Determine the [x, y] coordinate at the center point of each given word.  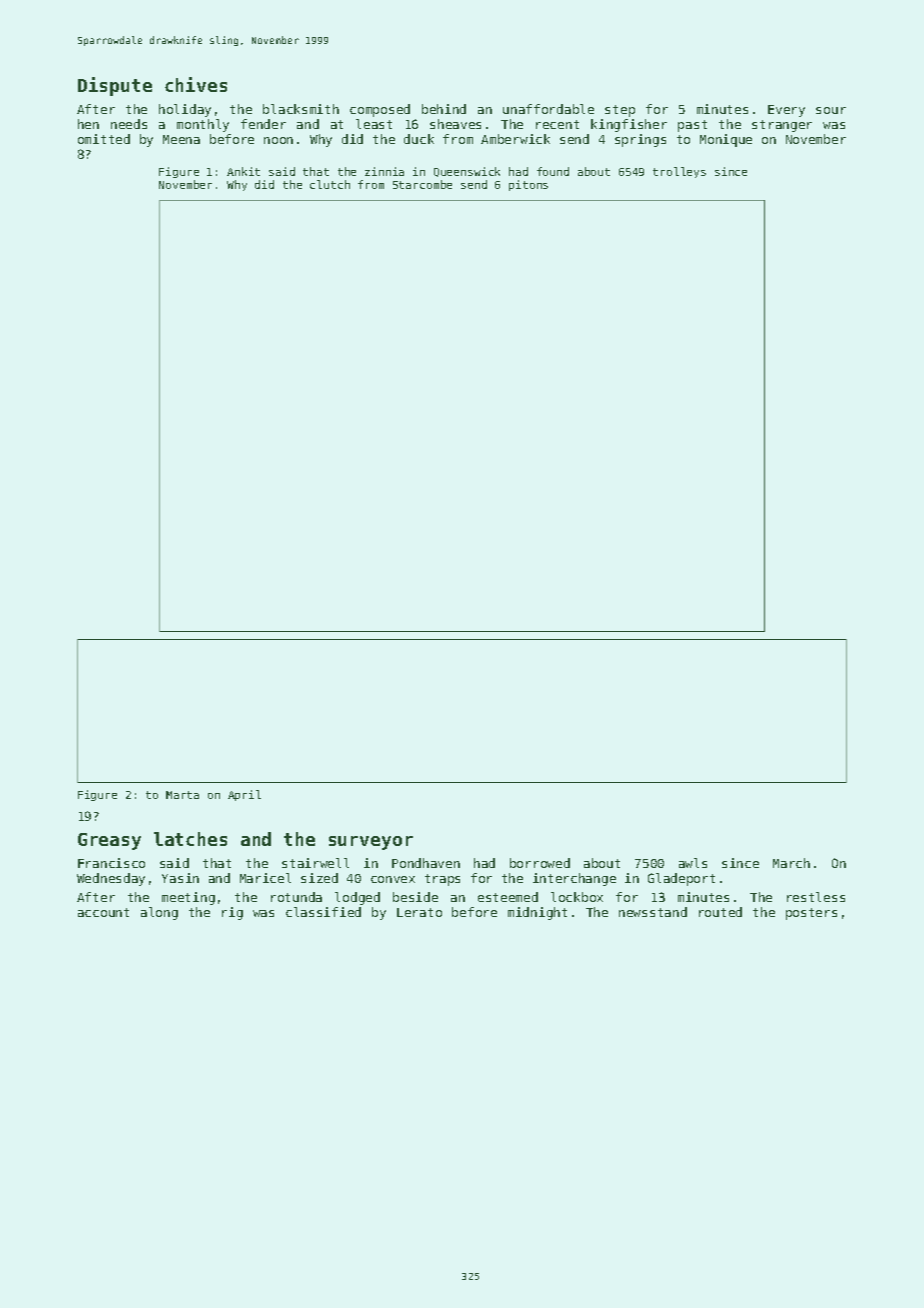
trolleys [679, 172]
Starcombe [422, 184]
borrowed [540, 863]
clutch [330, 184]
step [620, 111]
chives [196, 84]
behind [444, 109]
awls [693, 863]
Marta [182, 795]
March [791, 863]
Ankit [243, 171]
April [244, 795]
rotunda [296, 897]
